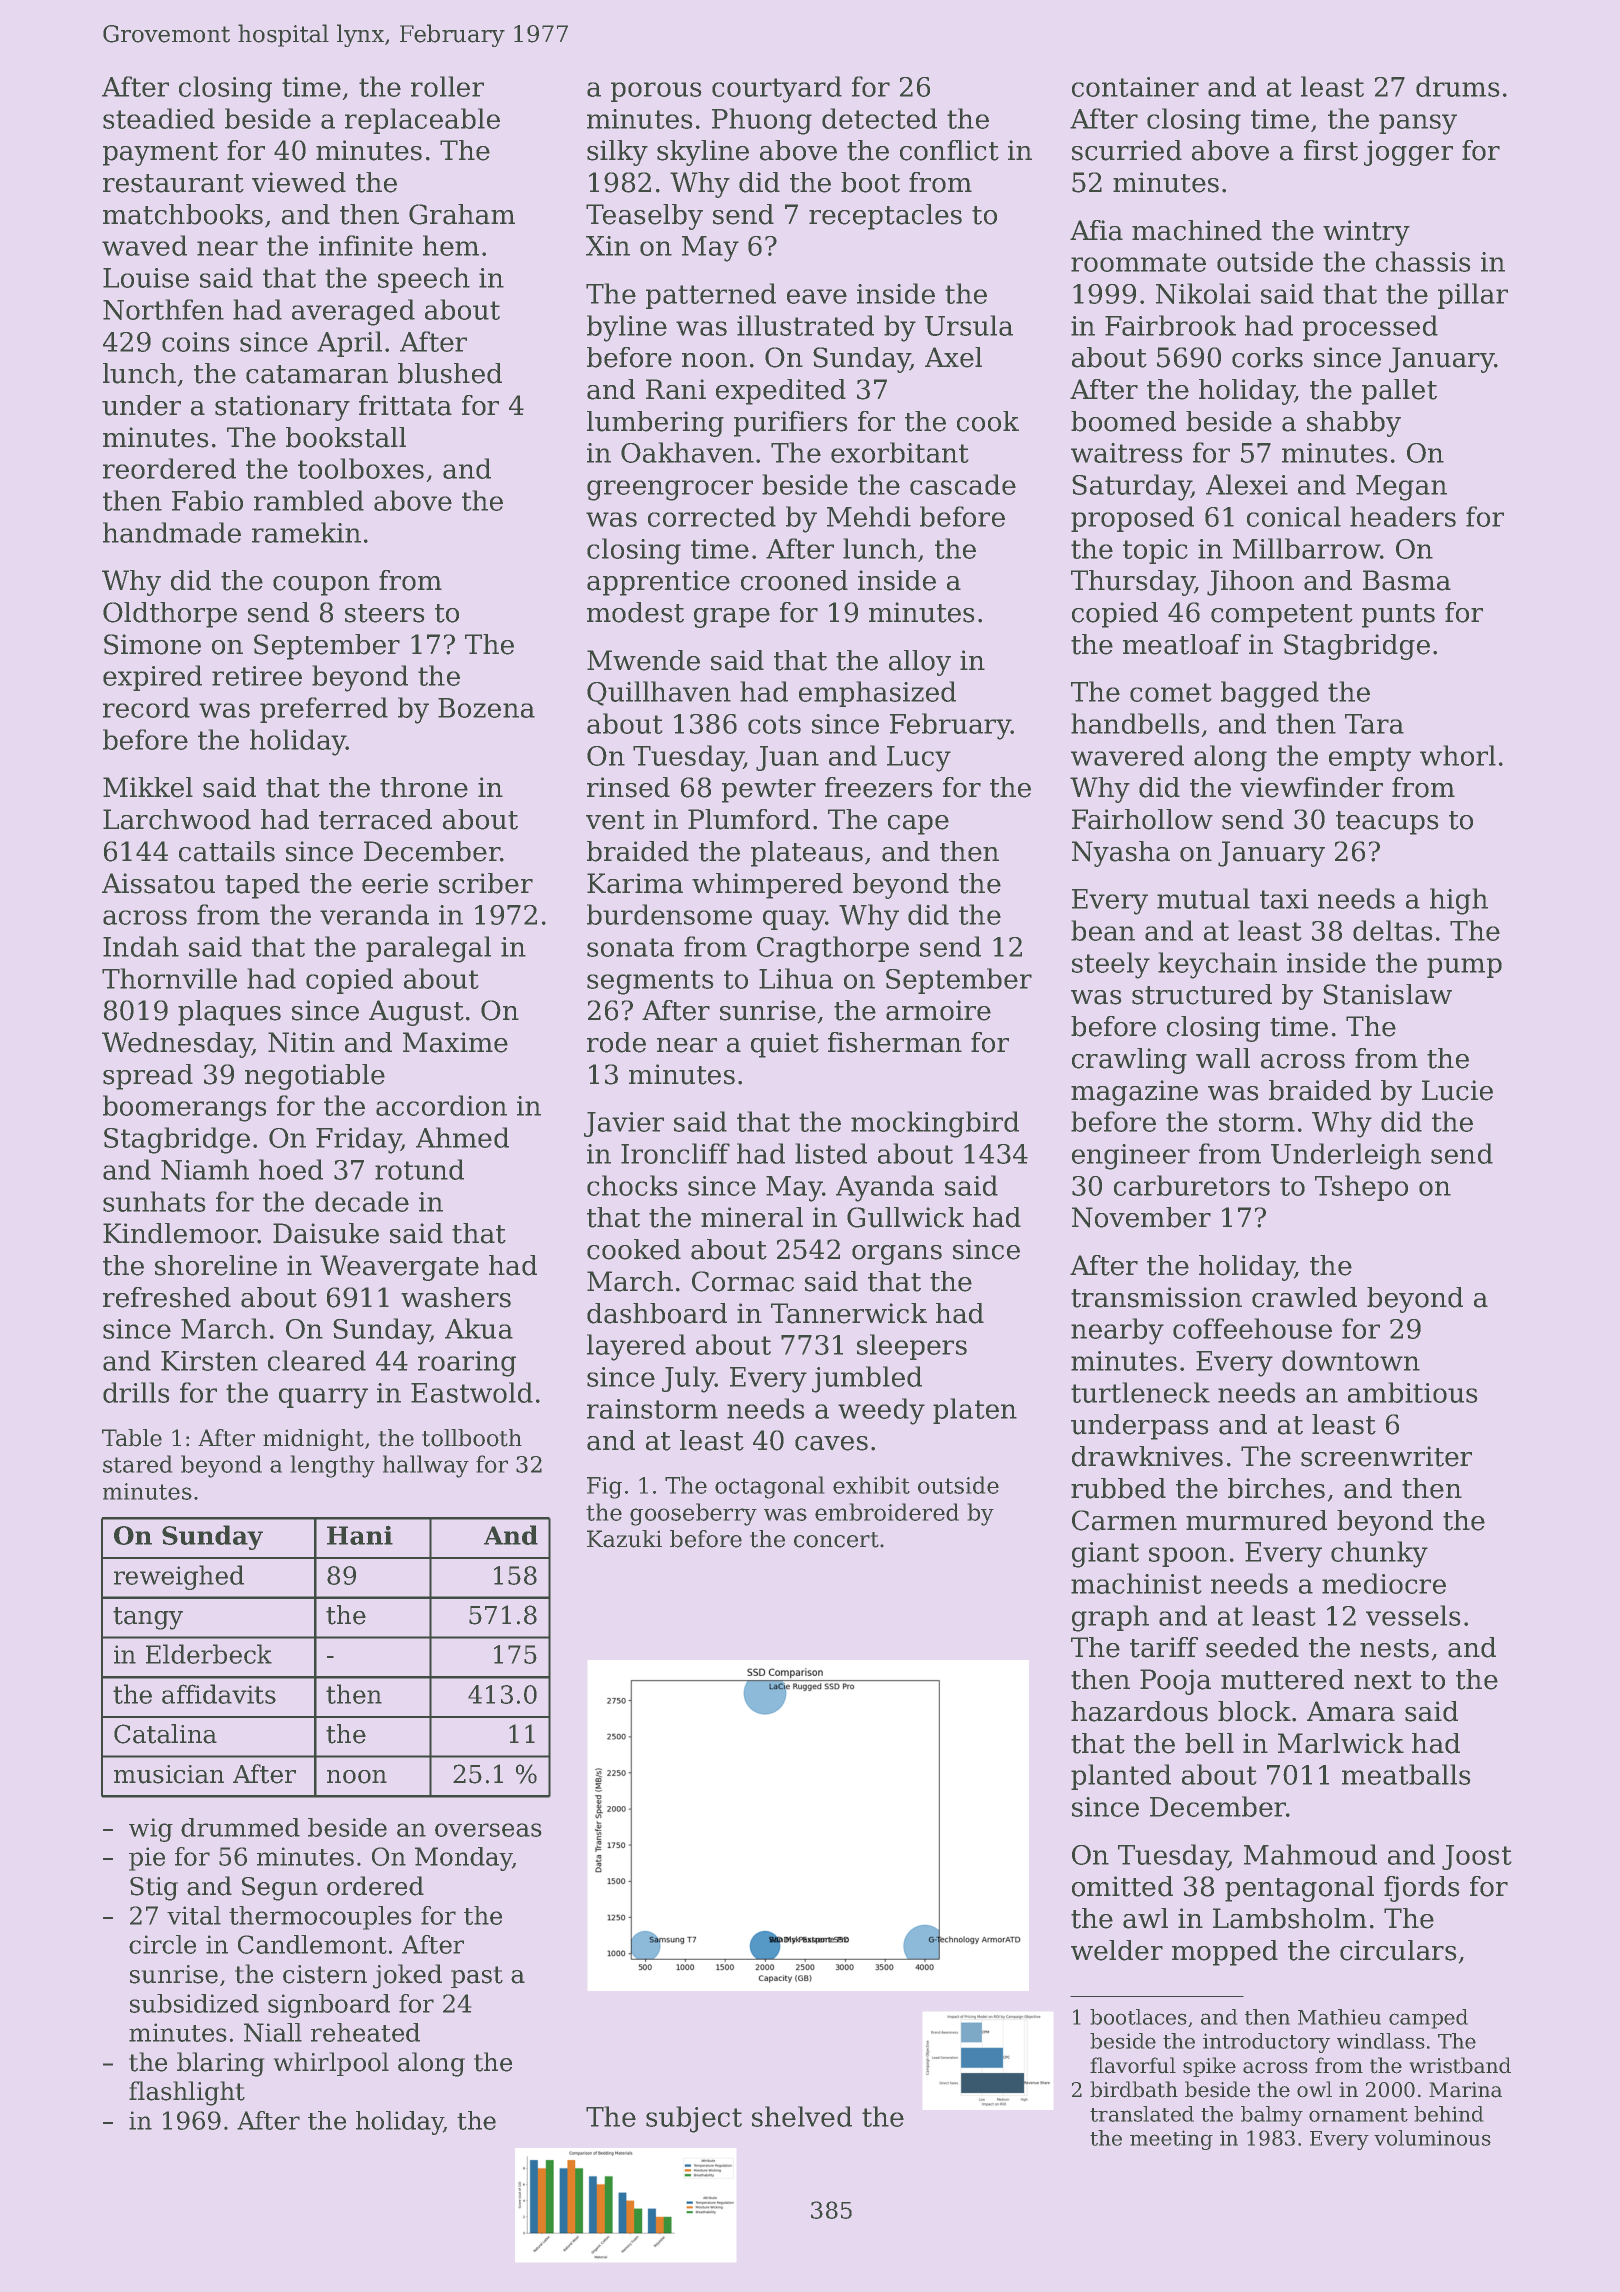 This screenshot has height=2292, width=1620. I want to click on scriber, so click(486, 883).
